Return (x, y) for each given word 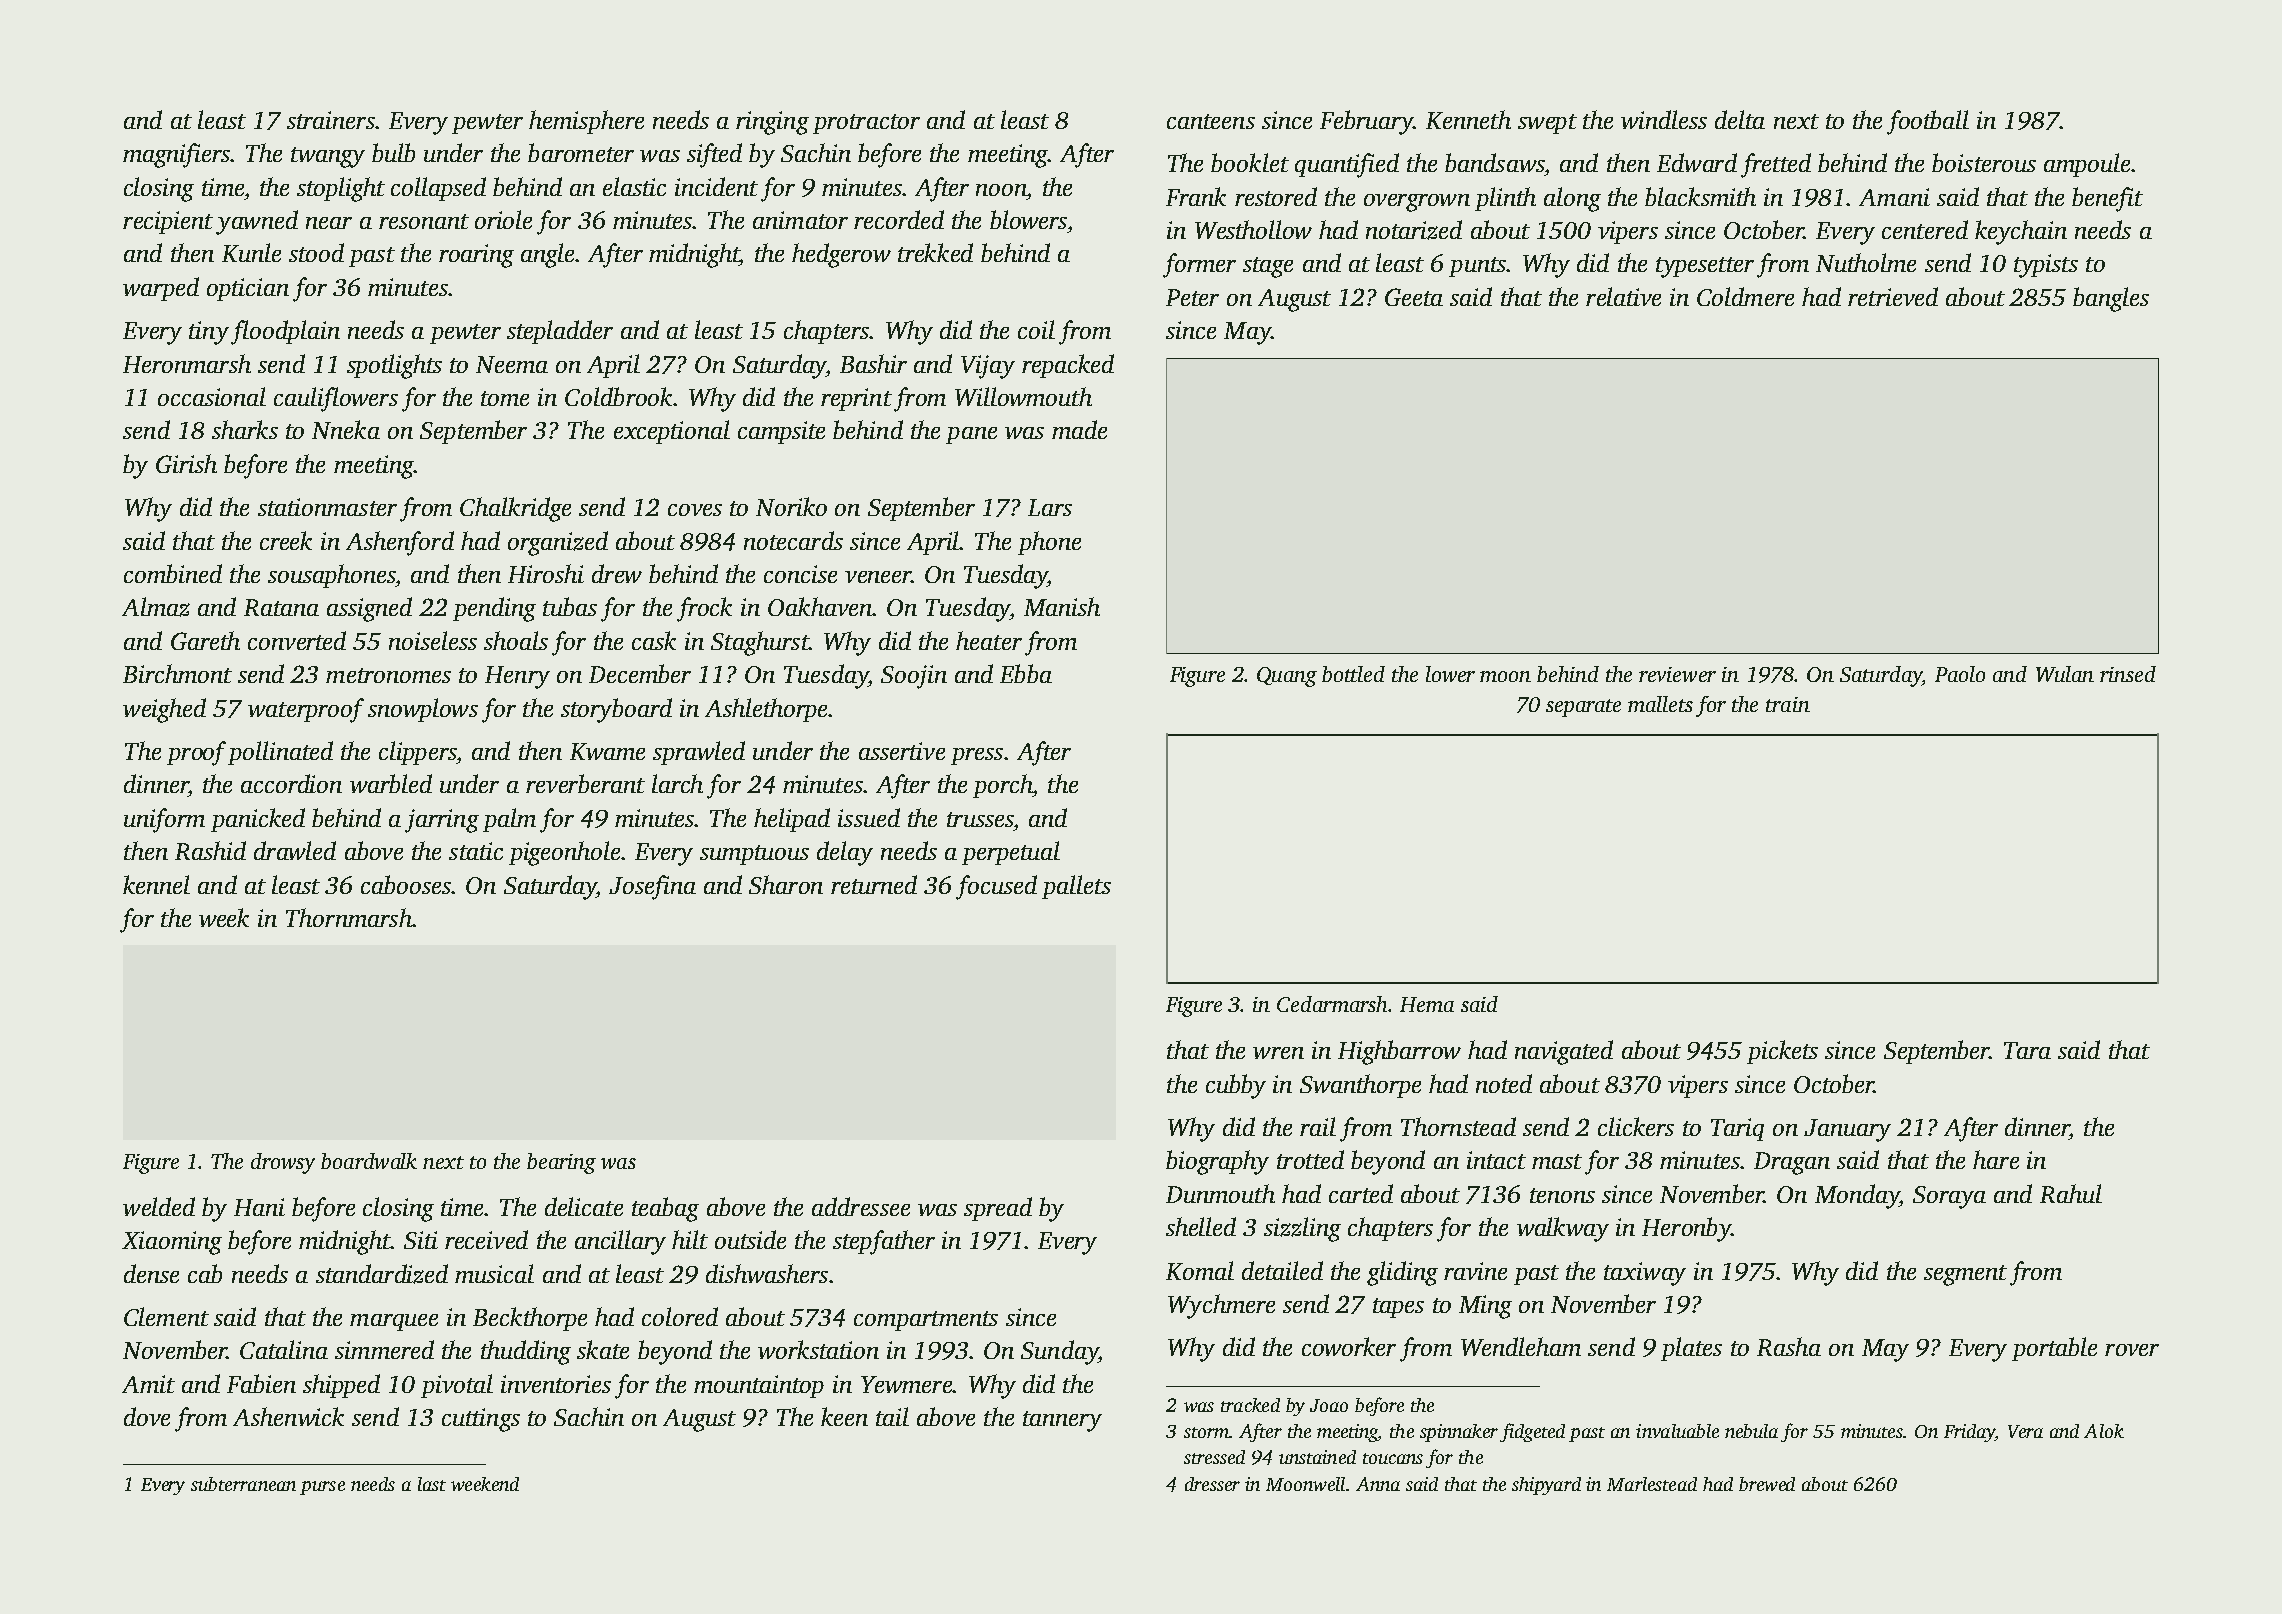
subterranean (243, 1484)
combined (173, 573)
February (1366, 122)
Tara (2027, 1050)
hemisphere (586, 122)
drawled (295, 850)
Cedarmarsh (1332, 1004)
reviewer (1677, 674)
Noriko (791, 506)
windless (1664, 119)
